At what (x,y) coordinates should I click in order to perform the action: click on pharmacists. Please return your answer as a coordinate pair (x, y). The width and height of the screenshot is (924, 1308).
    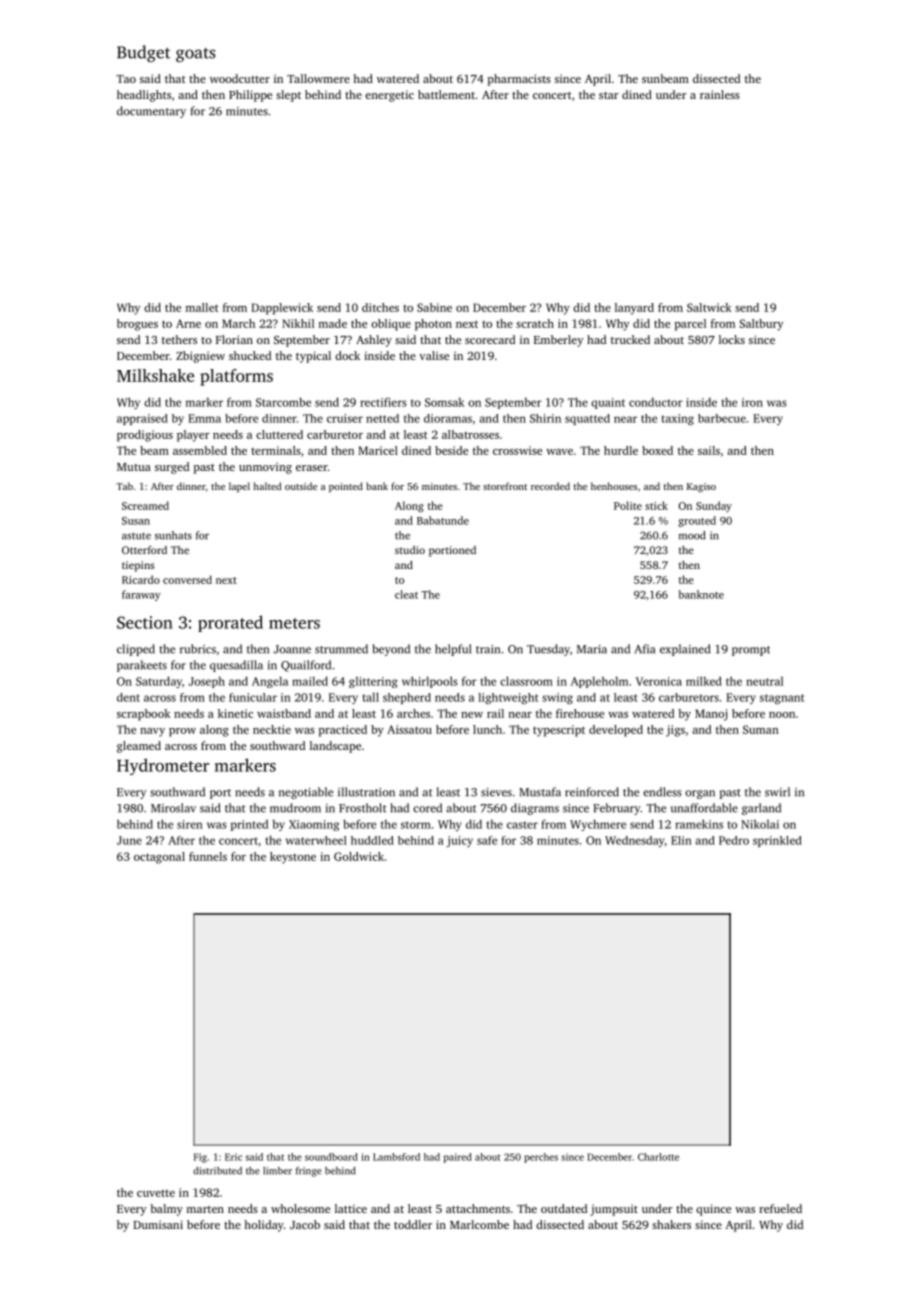
    Looking at the image, I should click on (519, 80).
